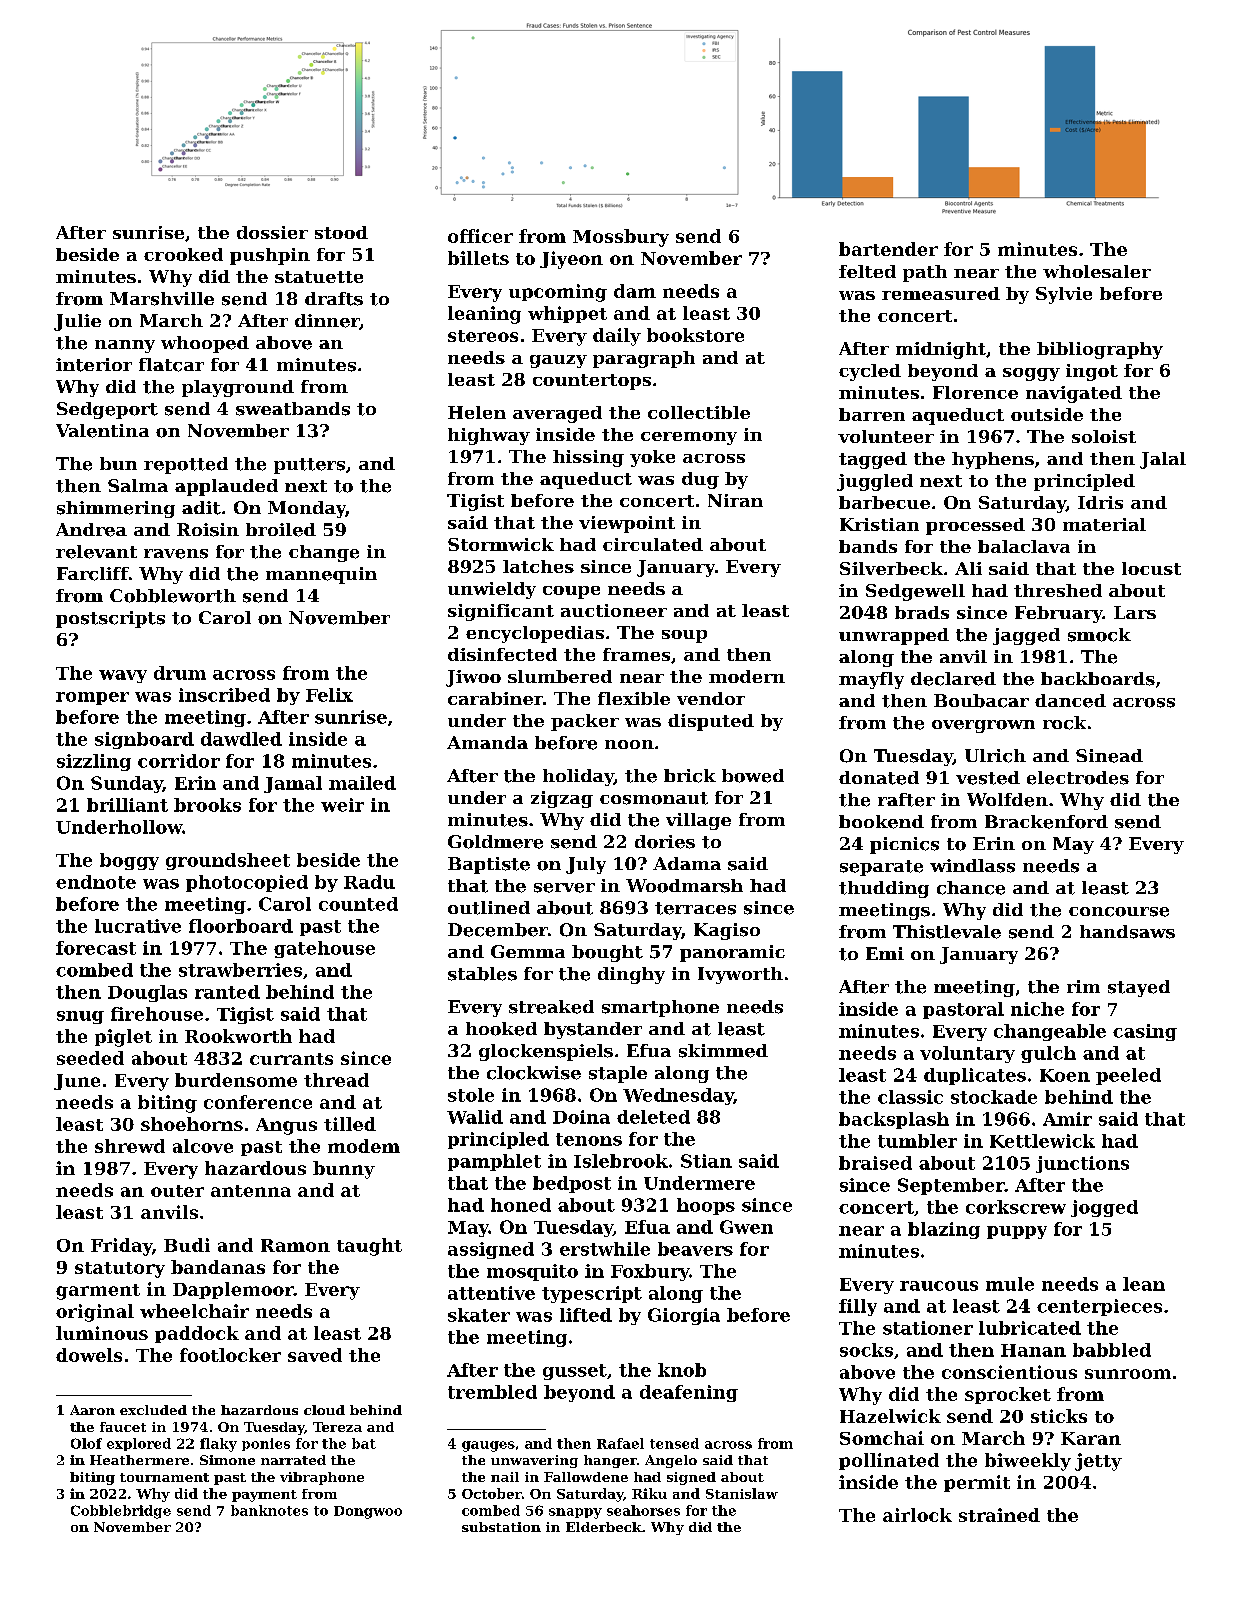 This screenshot has height=1607, width=1242. I want to click on classic, so click(910, 1097).
